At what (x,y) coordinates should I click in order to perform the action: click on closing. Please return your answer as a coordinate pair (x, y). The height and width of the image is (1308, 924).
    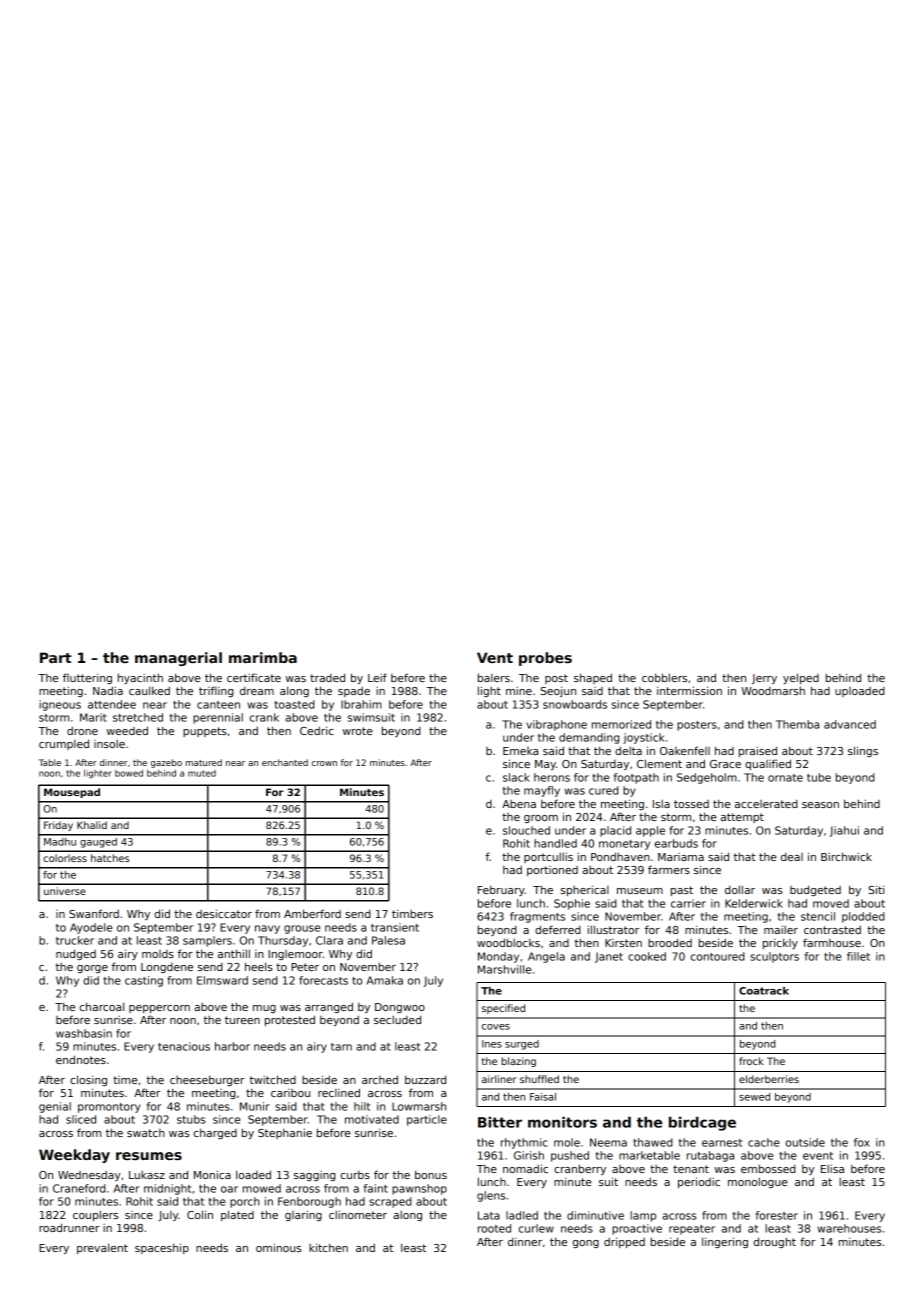
    Looking at the image, I should click on (88, 1080).
